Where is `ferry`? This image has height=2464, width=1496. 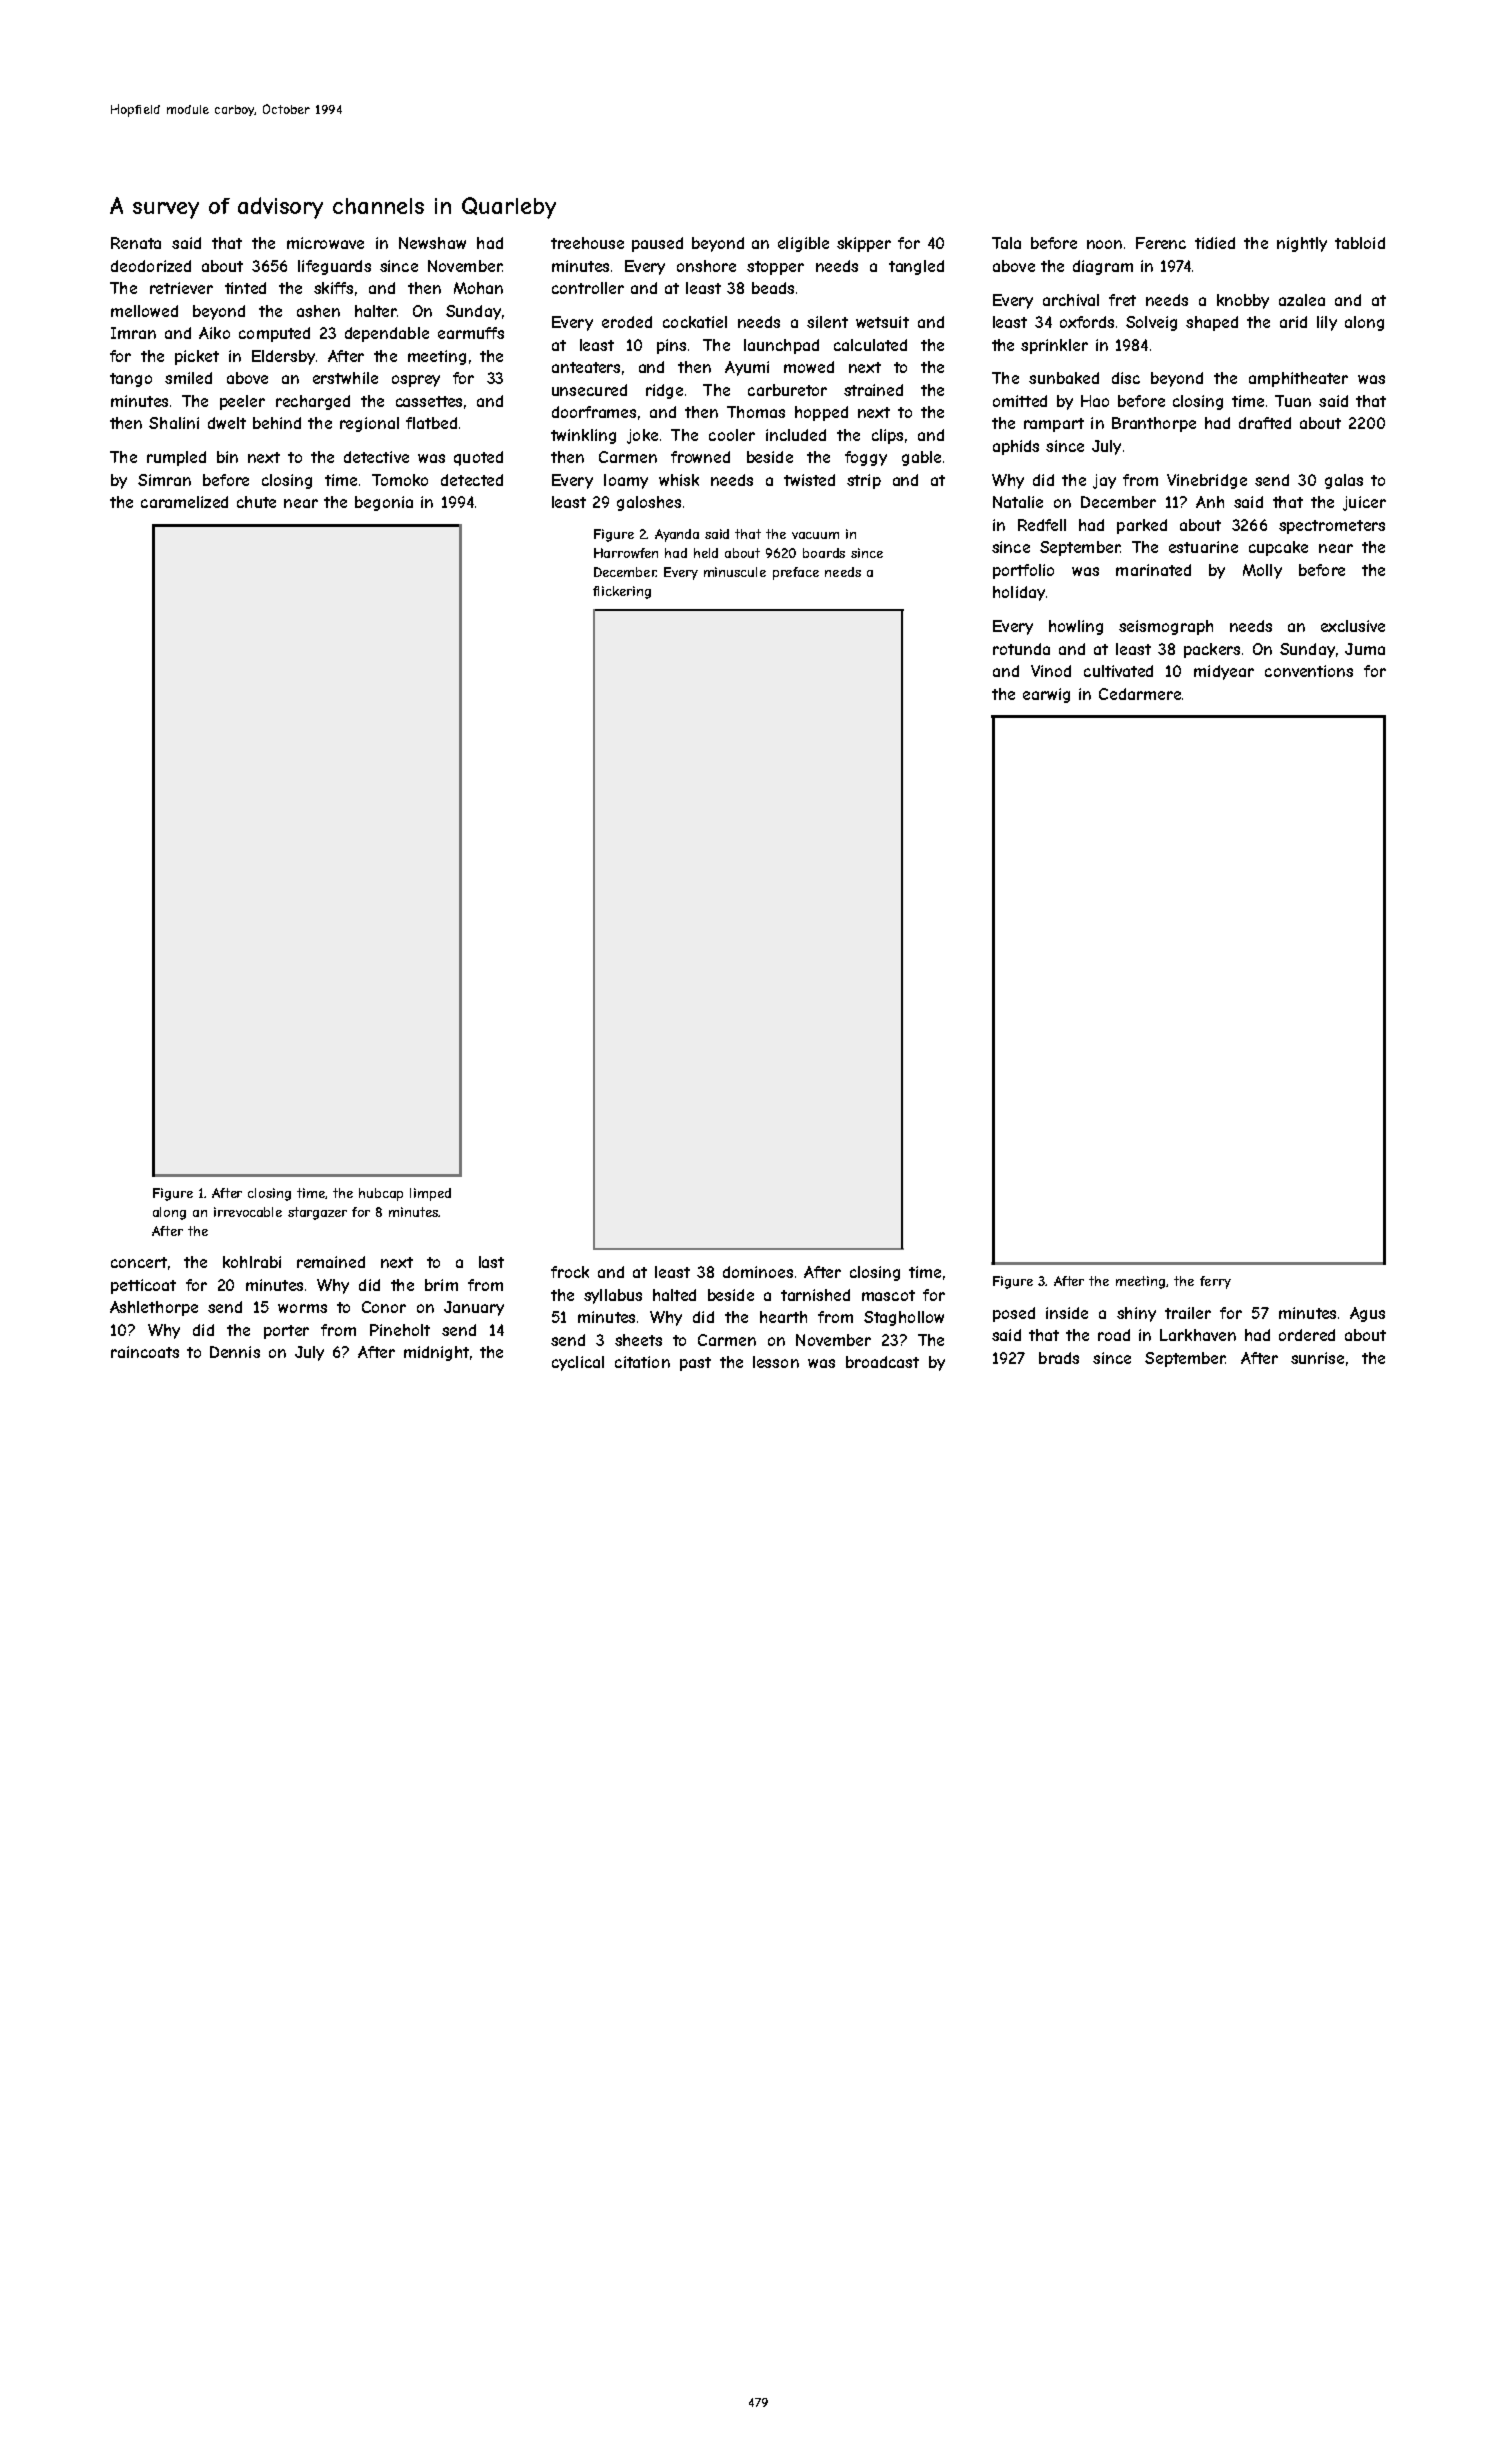 ferry is located at coordinates (1215, 1282).
